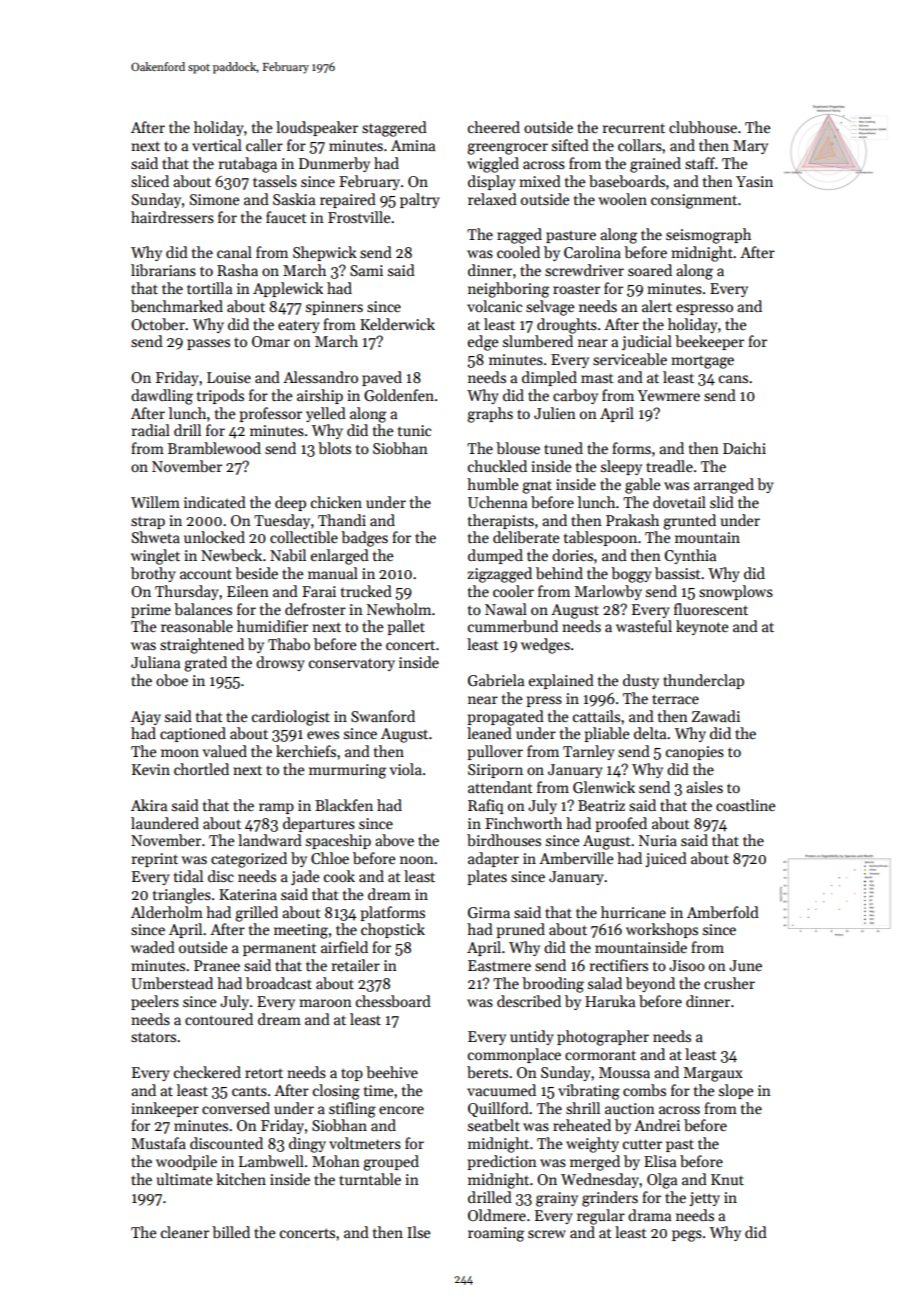  What do you see at coordinates (364, 539) in the screenshot?
I see `badges` at bounding box center [364, 539].
